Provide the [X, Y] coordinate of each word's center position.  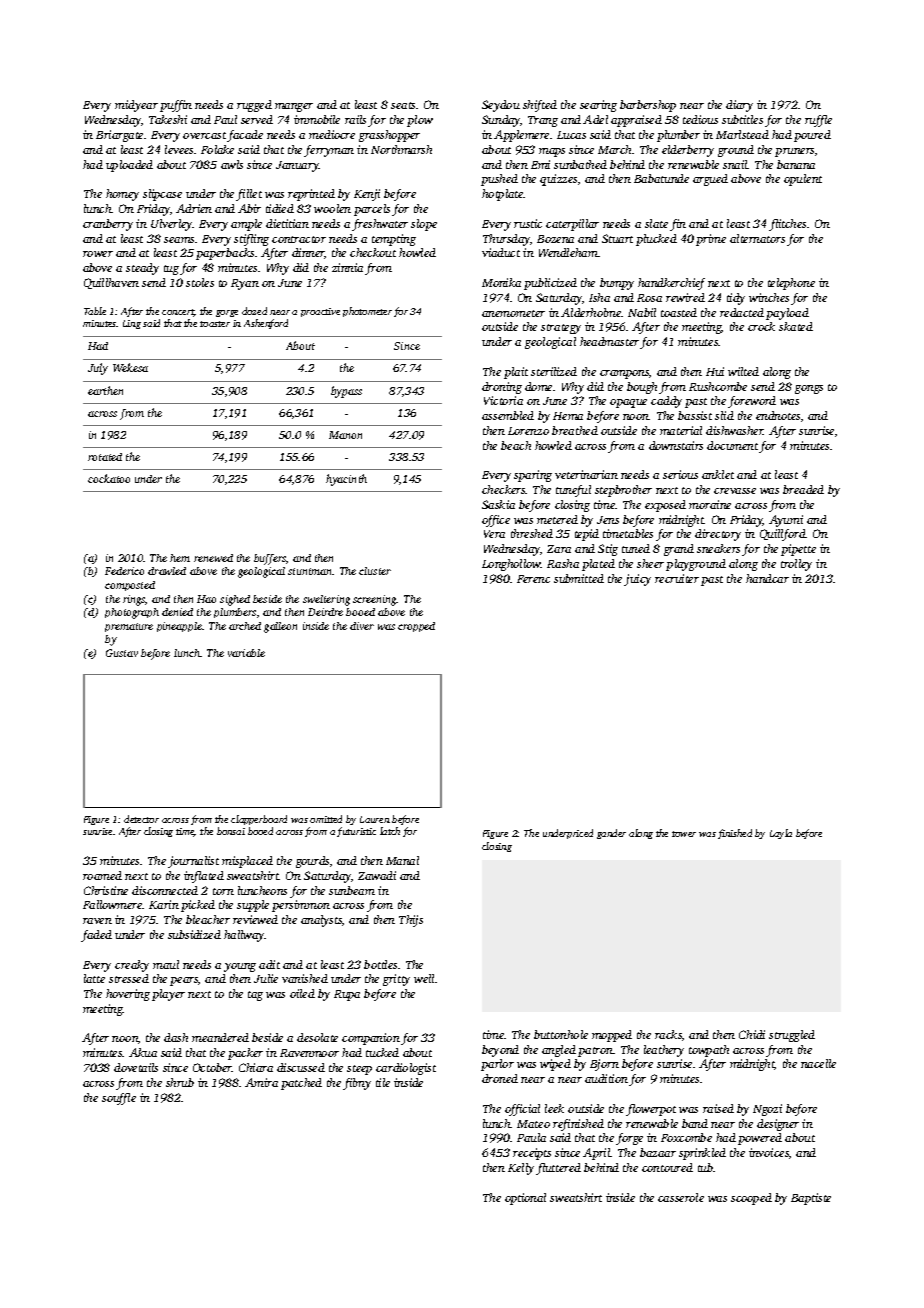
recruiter [677, 578]
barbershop [648, 106]
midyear [136, 106]
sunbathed [580, 164]
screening [375, 600]
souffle [119, 1099]
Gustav [122, 653]
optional [525, 1199]
